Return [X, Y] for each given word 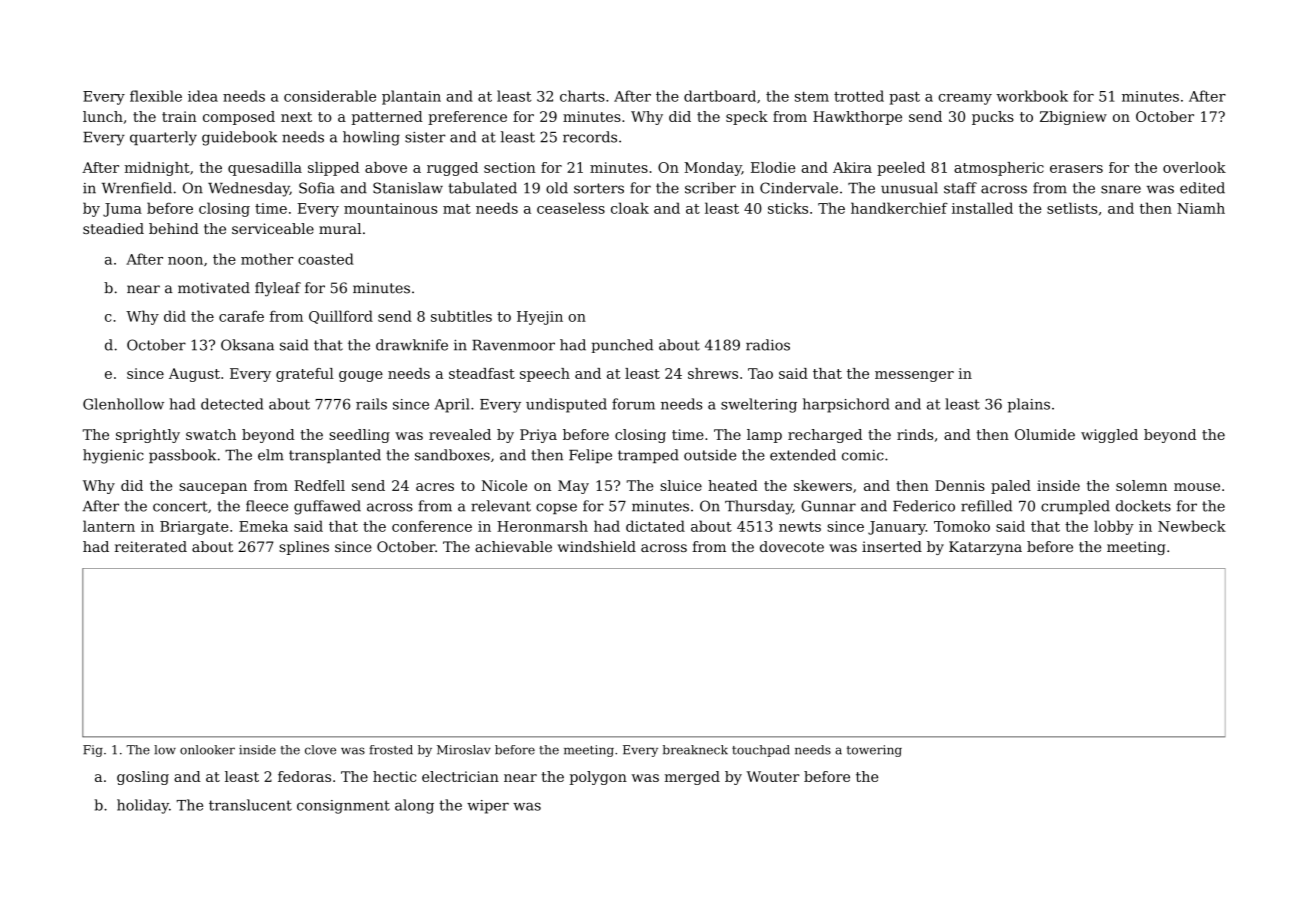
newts [800, 527]
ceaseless [571, 208]
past [904, 98]
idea [203, 96]
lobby [1114, 527]
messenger [914, 376]
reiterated [151, 546]
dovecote [792, 546]
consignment [343, 807]
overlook [1194, 167]
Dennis [960, 485]
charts [582, 96]
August [194, 375]
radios [768, 345]
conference [432, 526]
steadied [113, 228]
